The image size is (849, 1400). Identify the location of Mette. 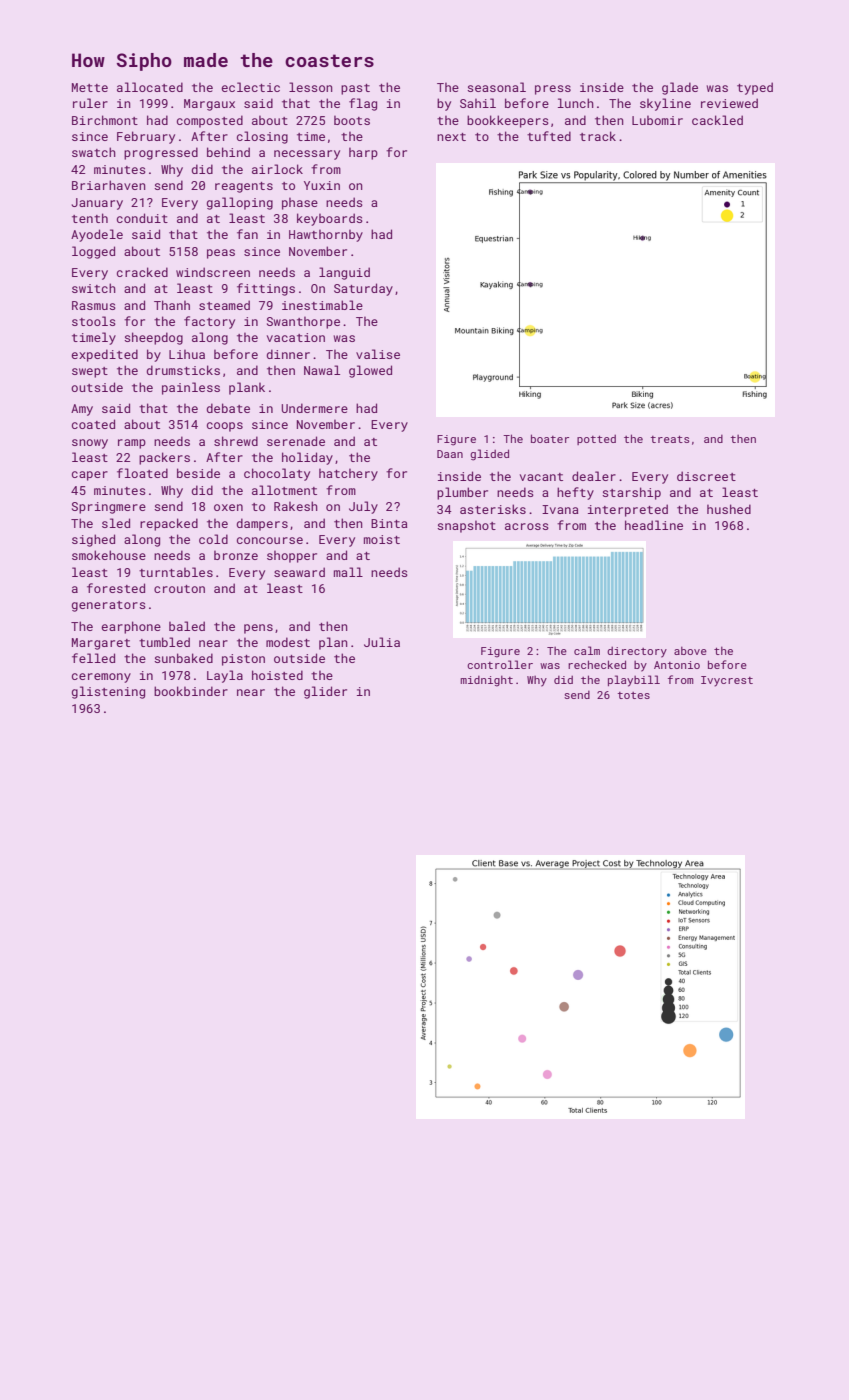
(90, 87).
